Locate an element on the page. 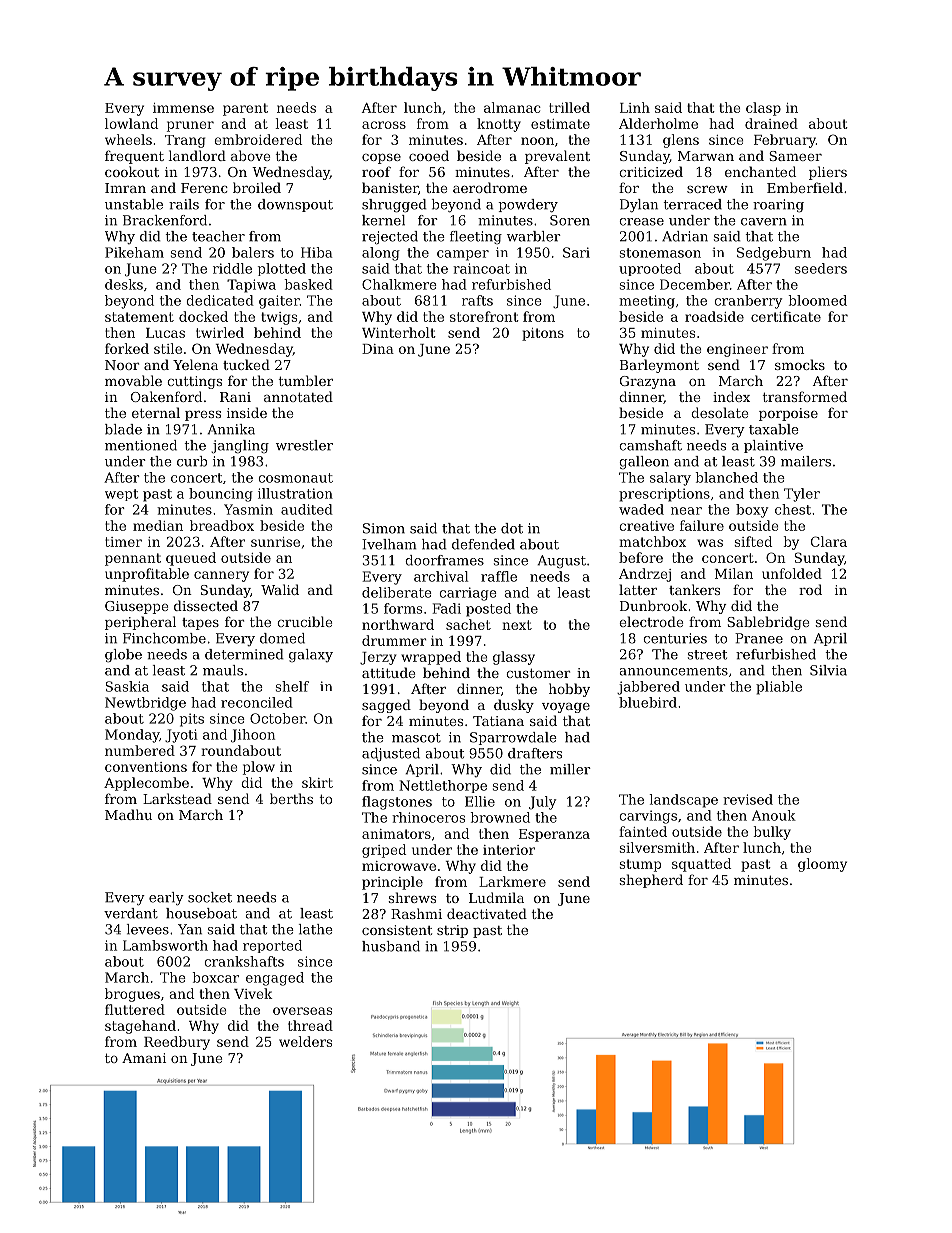 The image size is (952, 1233). adjusted is located at coordinates (391, 754).
